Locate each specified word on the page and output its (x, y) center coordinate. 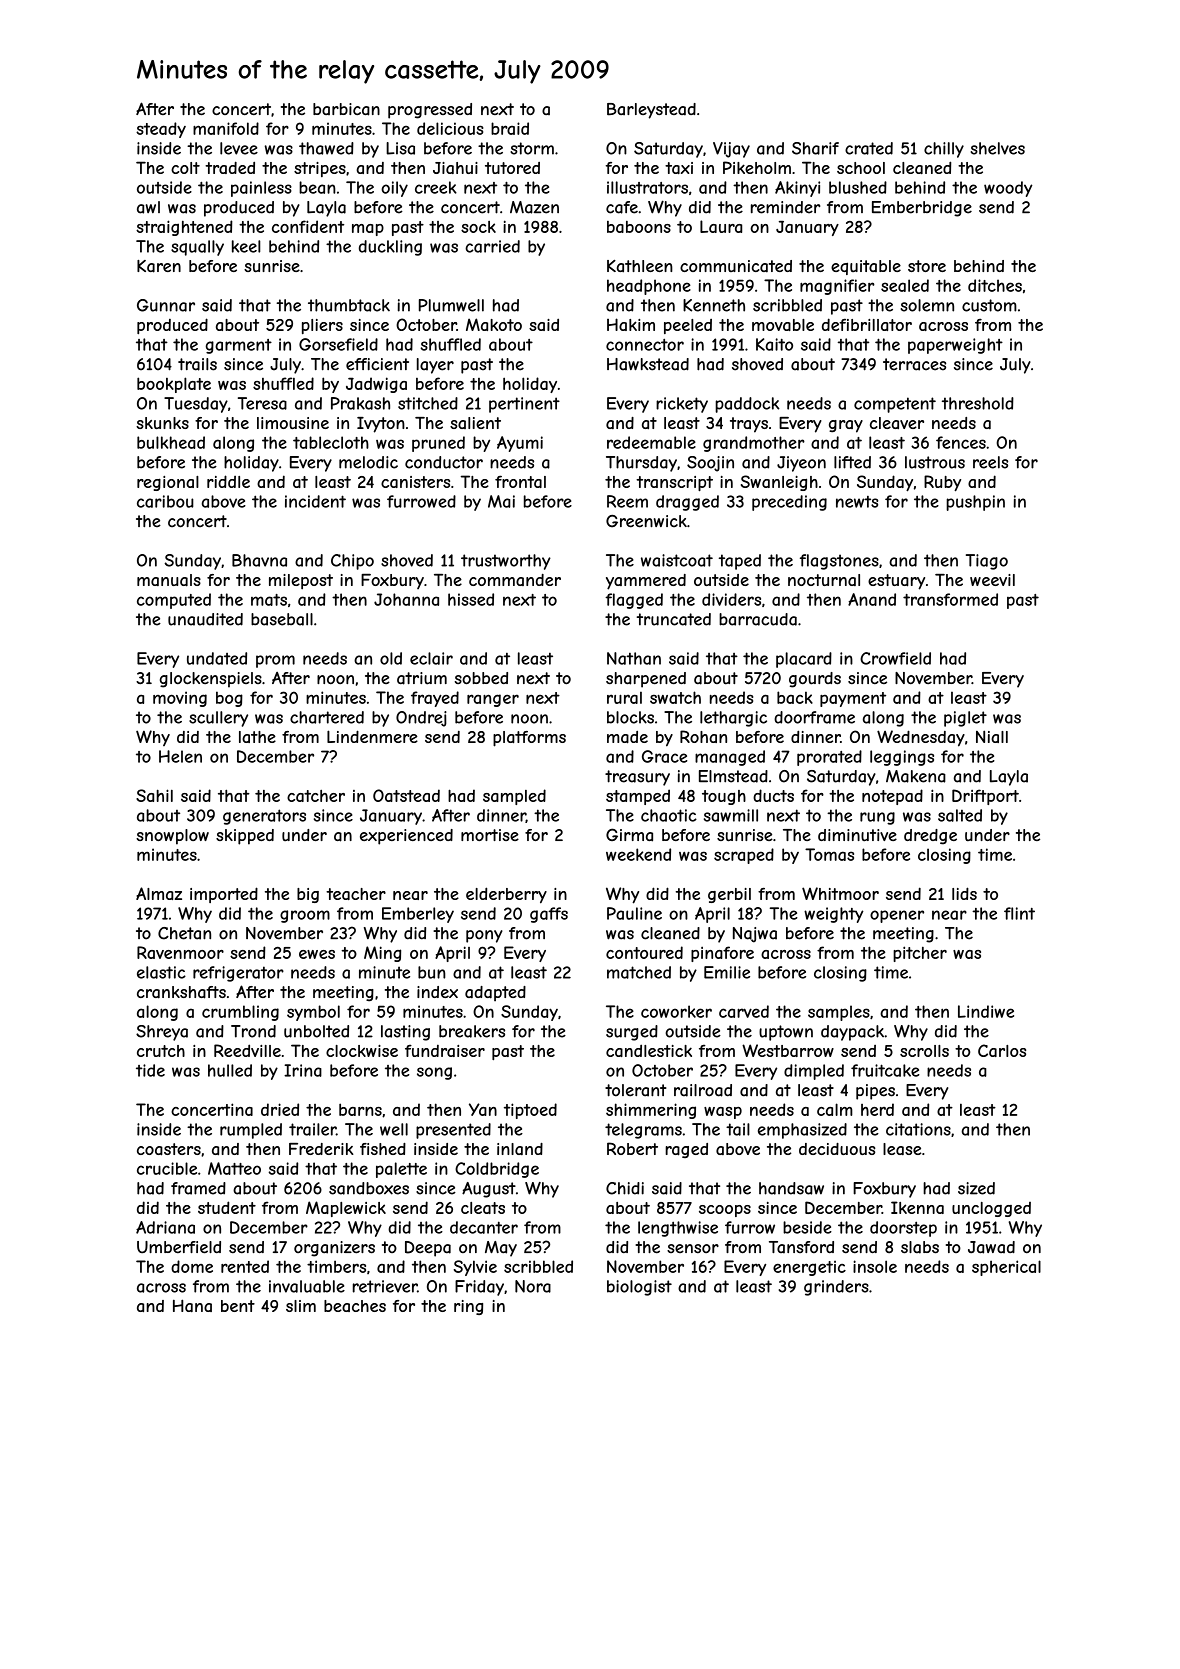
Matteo (234, 1168)
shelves (998, 148)
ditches (995, 285)
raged (687, 1150)
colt (185, 168)
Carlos (1002, 1050)
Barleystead (651, 111)
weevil (992, 580)
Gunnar (166, 305)
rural (624, 697)
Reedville (247, 1050)
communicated (736, 266)
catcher (316, 796)
